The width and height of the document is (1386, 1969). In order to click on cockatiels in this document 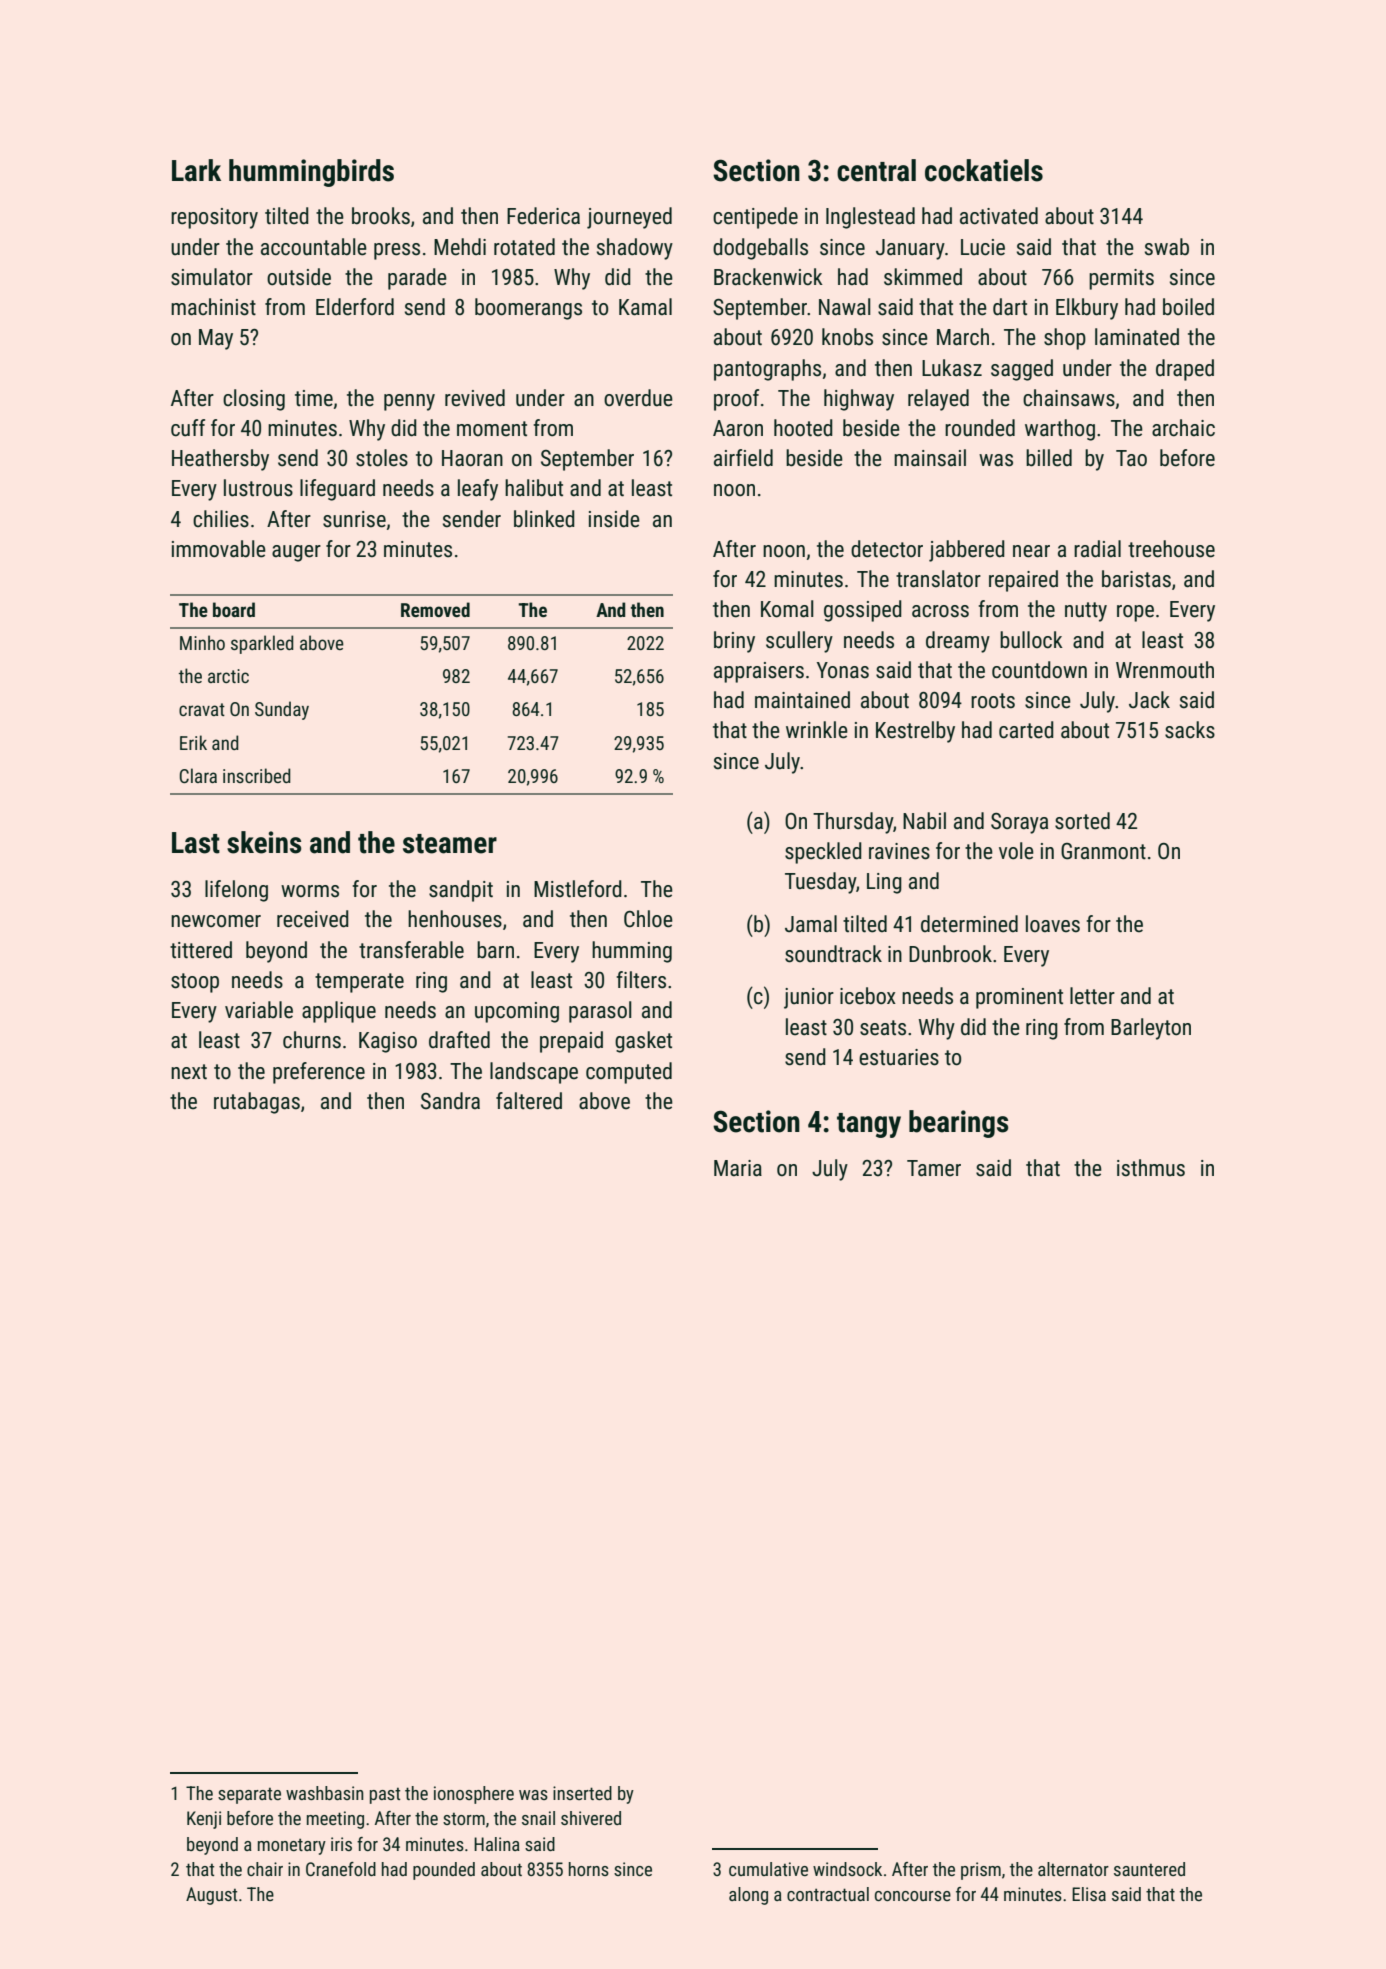, I will do `click(984, 170)`.
